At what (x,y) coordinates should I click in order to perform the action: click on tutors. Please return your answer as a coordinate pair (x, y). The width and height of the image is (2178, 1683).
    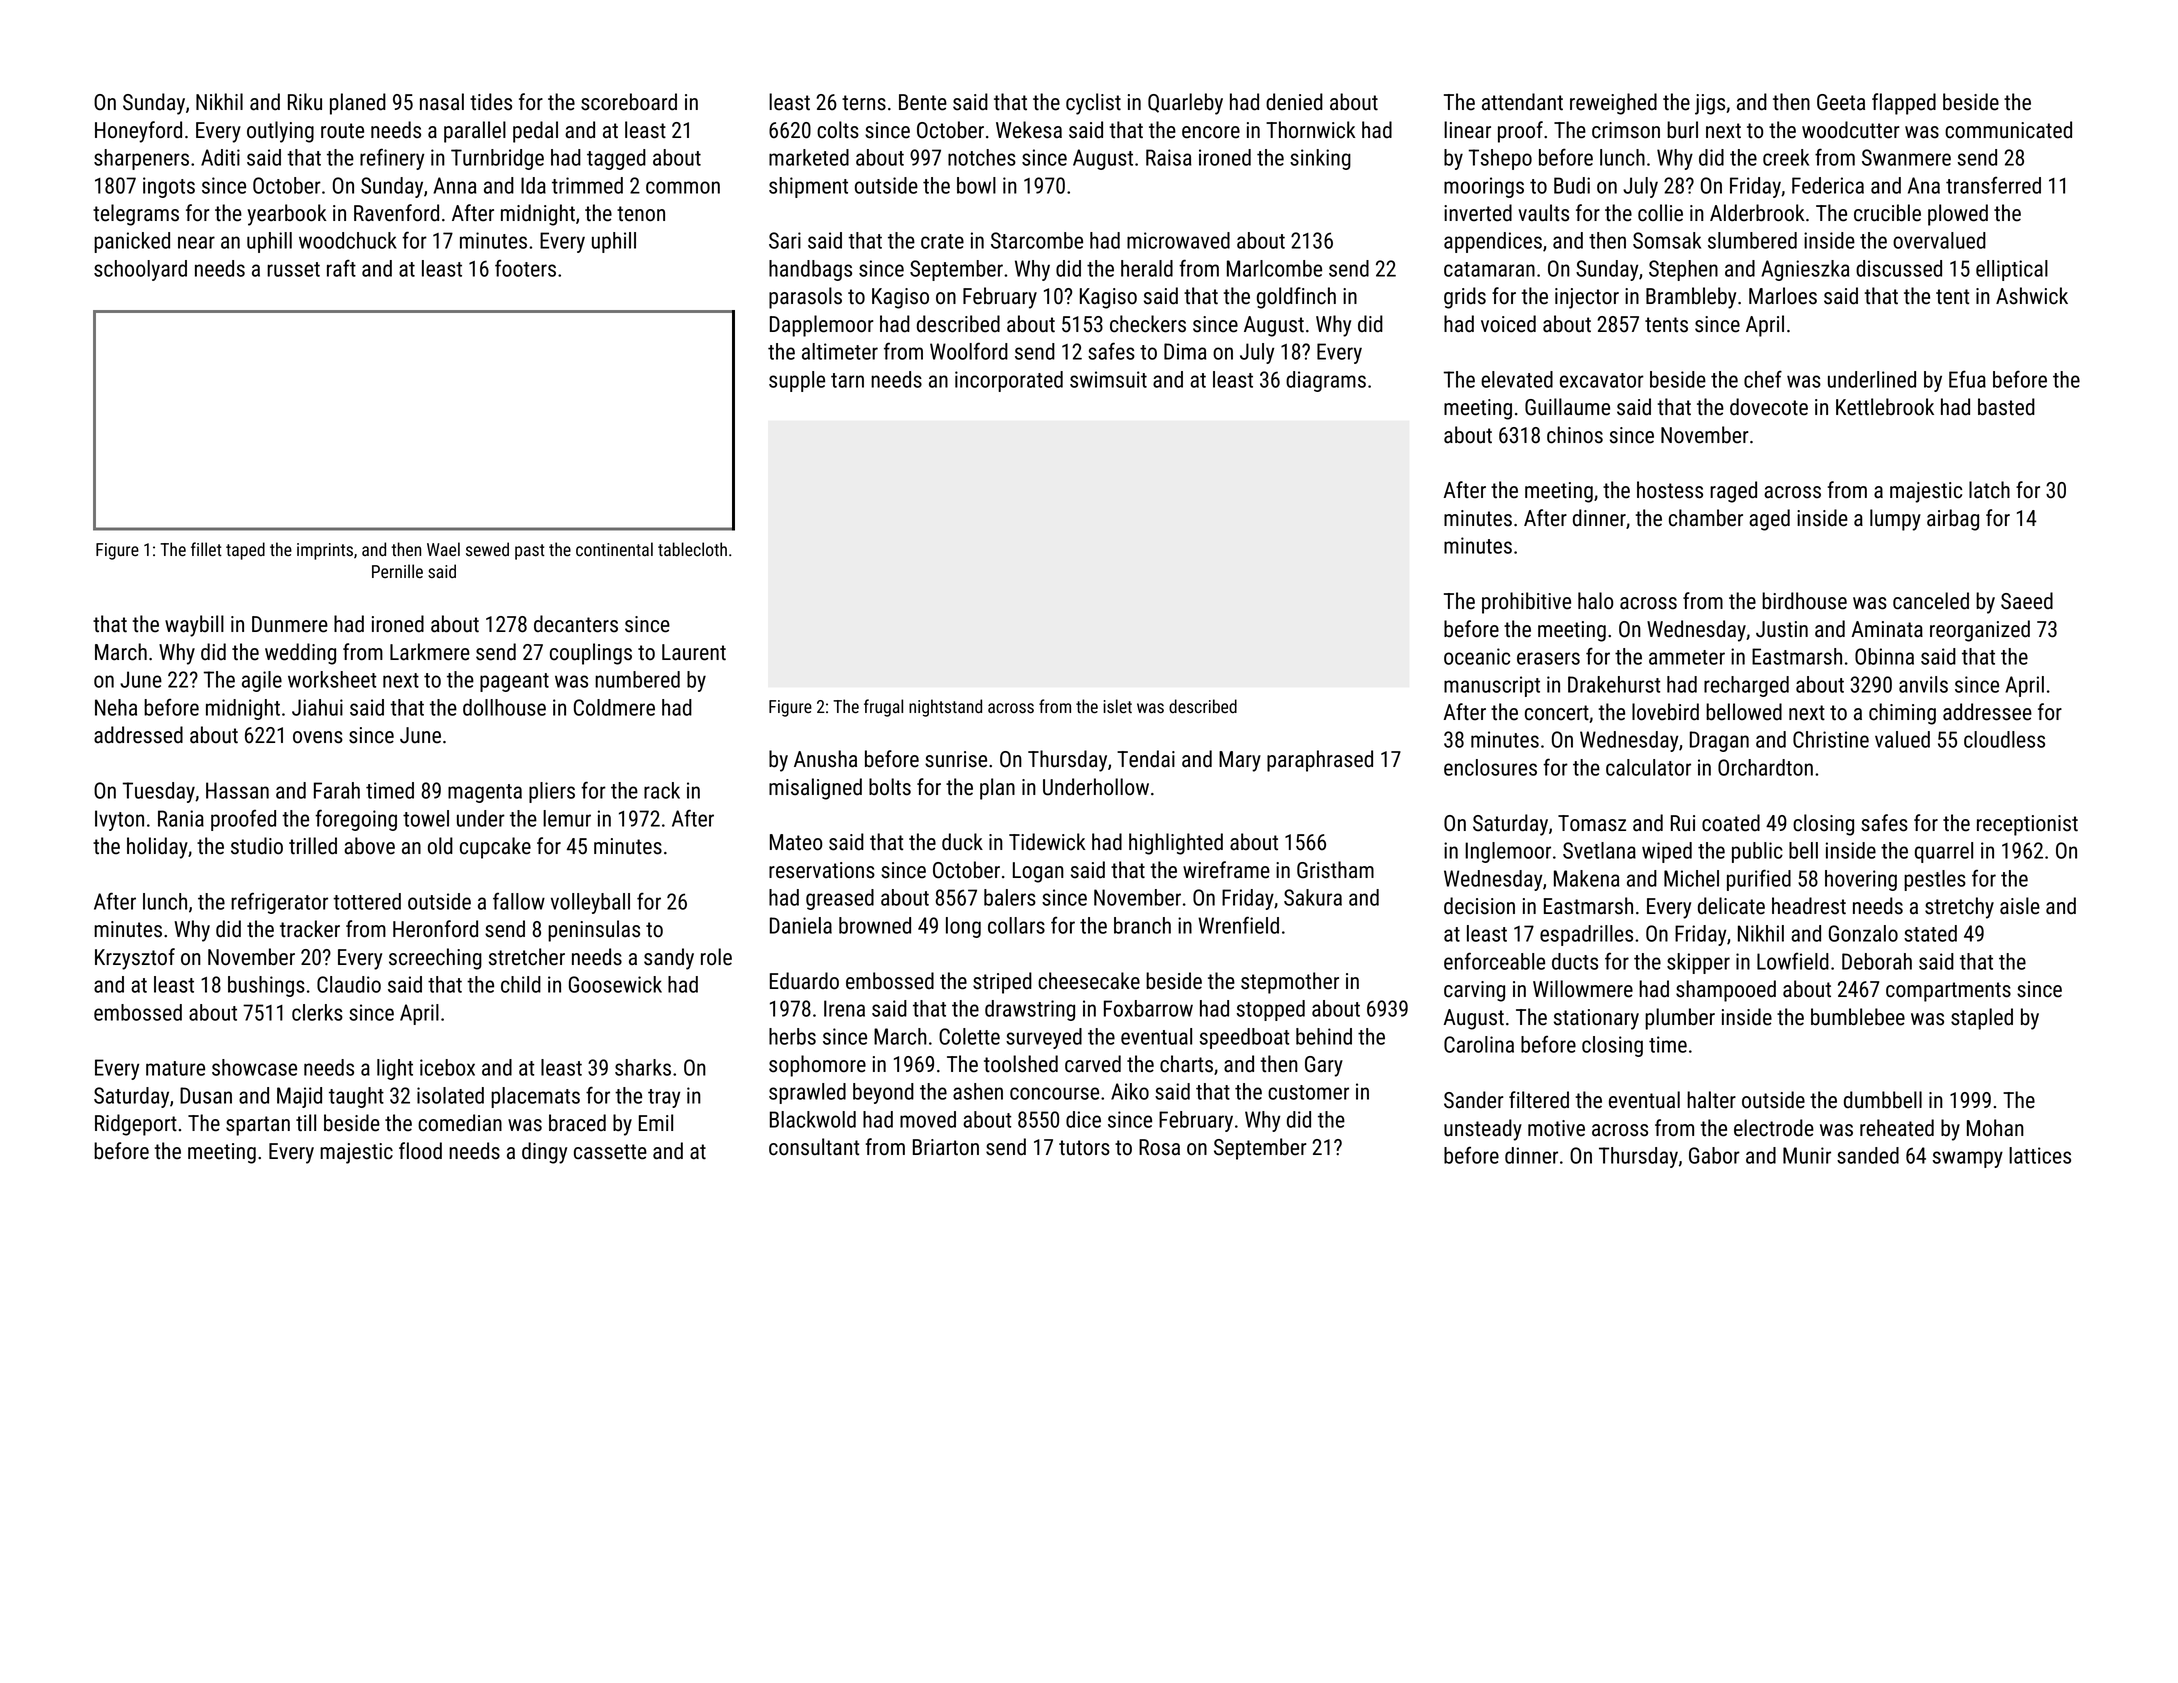
    Looking at the image, I should click on (1084, 1148).
